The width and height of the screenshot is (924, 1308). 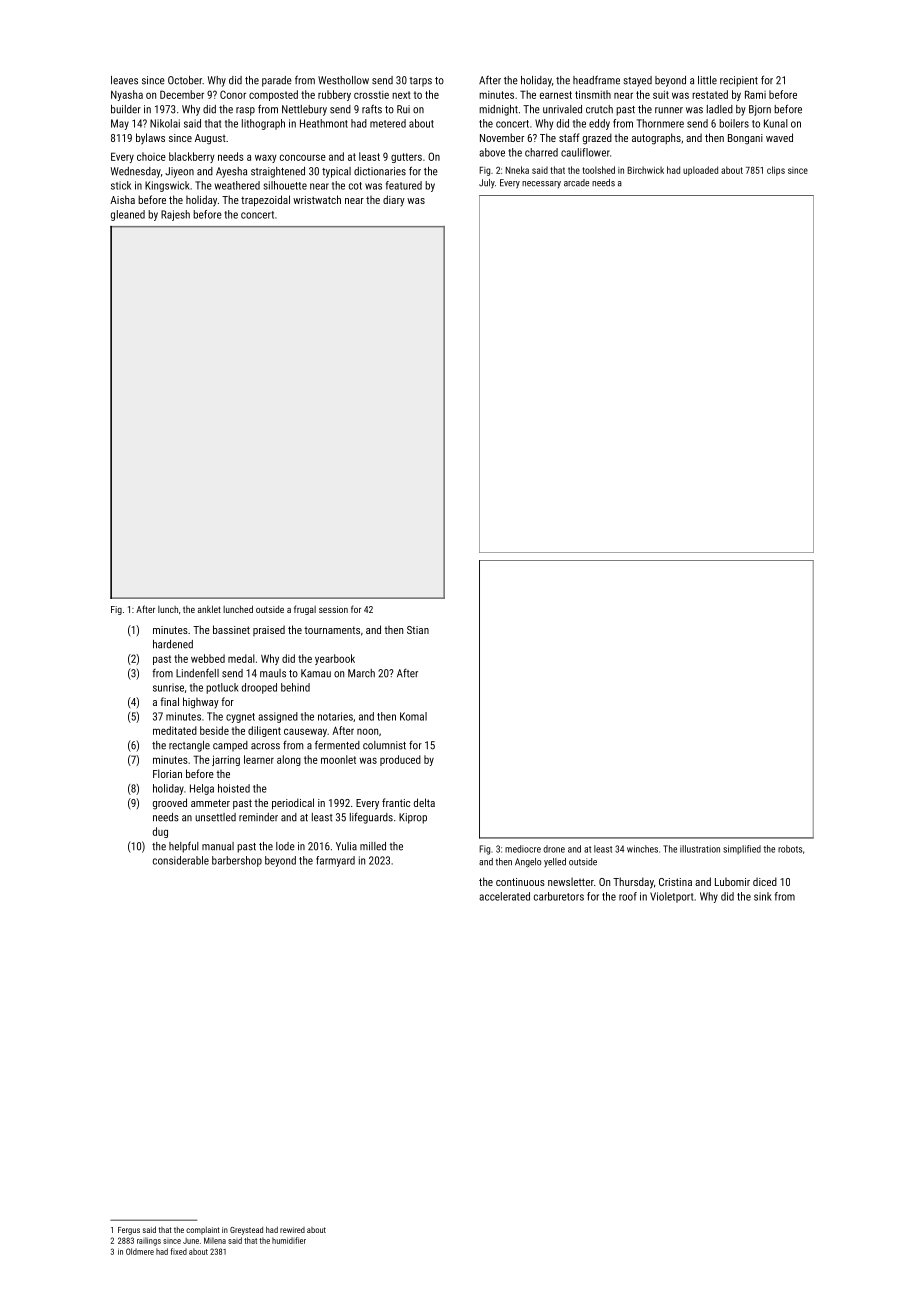 I want to click on considerable, so click(x=181, y=860).
